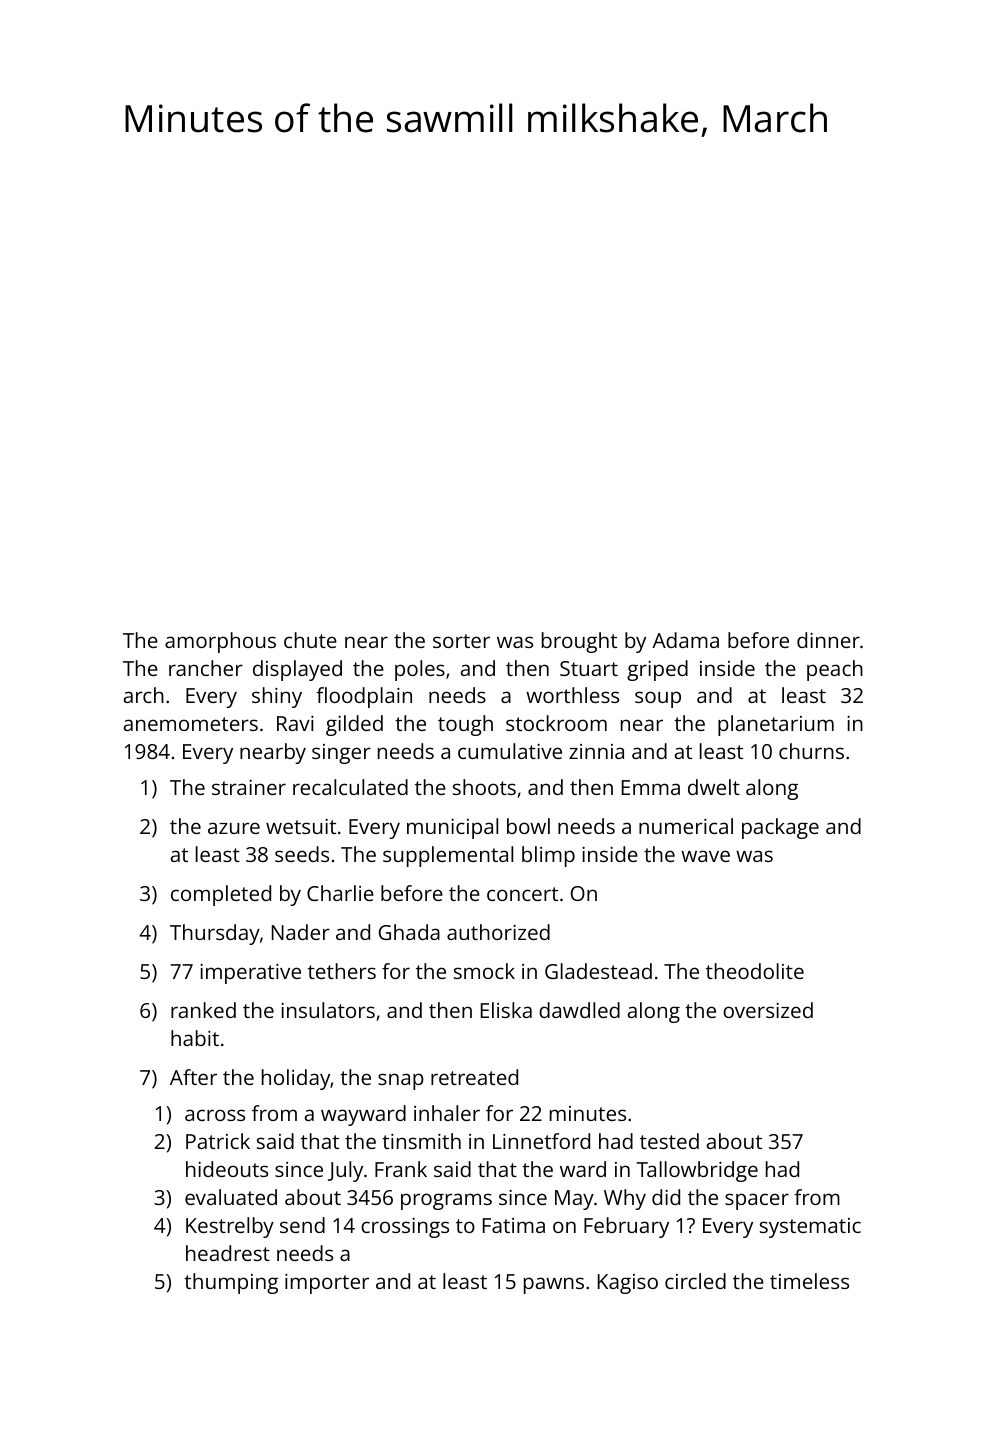 Image resolution: width=987 pixels, height=1429 pixels. I want to click on Kagiso, so click(628, 1284).
